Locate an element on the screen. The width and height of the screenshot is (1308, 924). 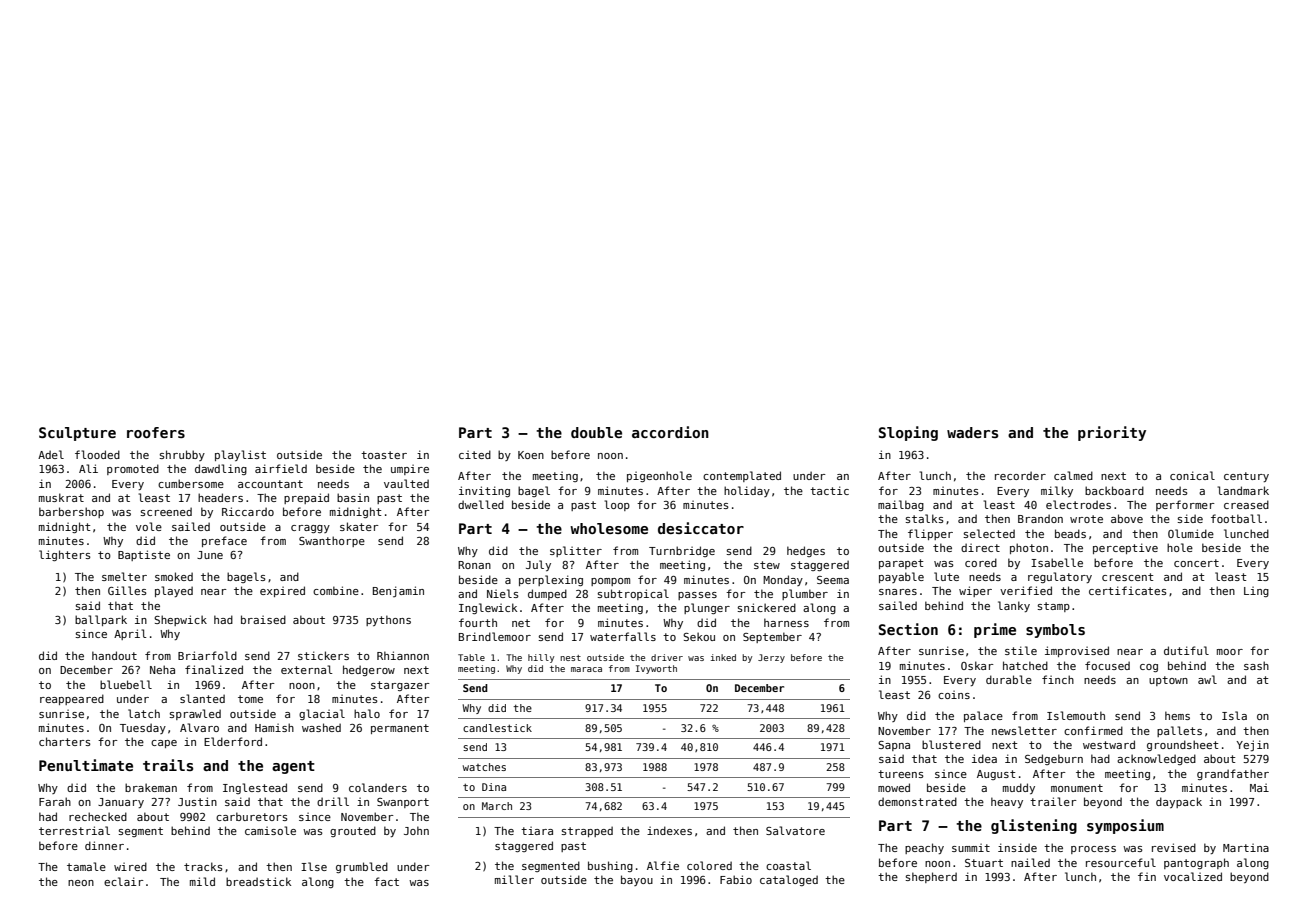
hilly is located at coordinates (541, 658).
